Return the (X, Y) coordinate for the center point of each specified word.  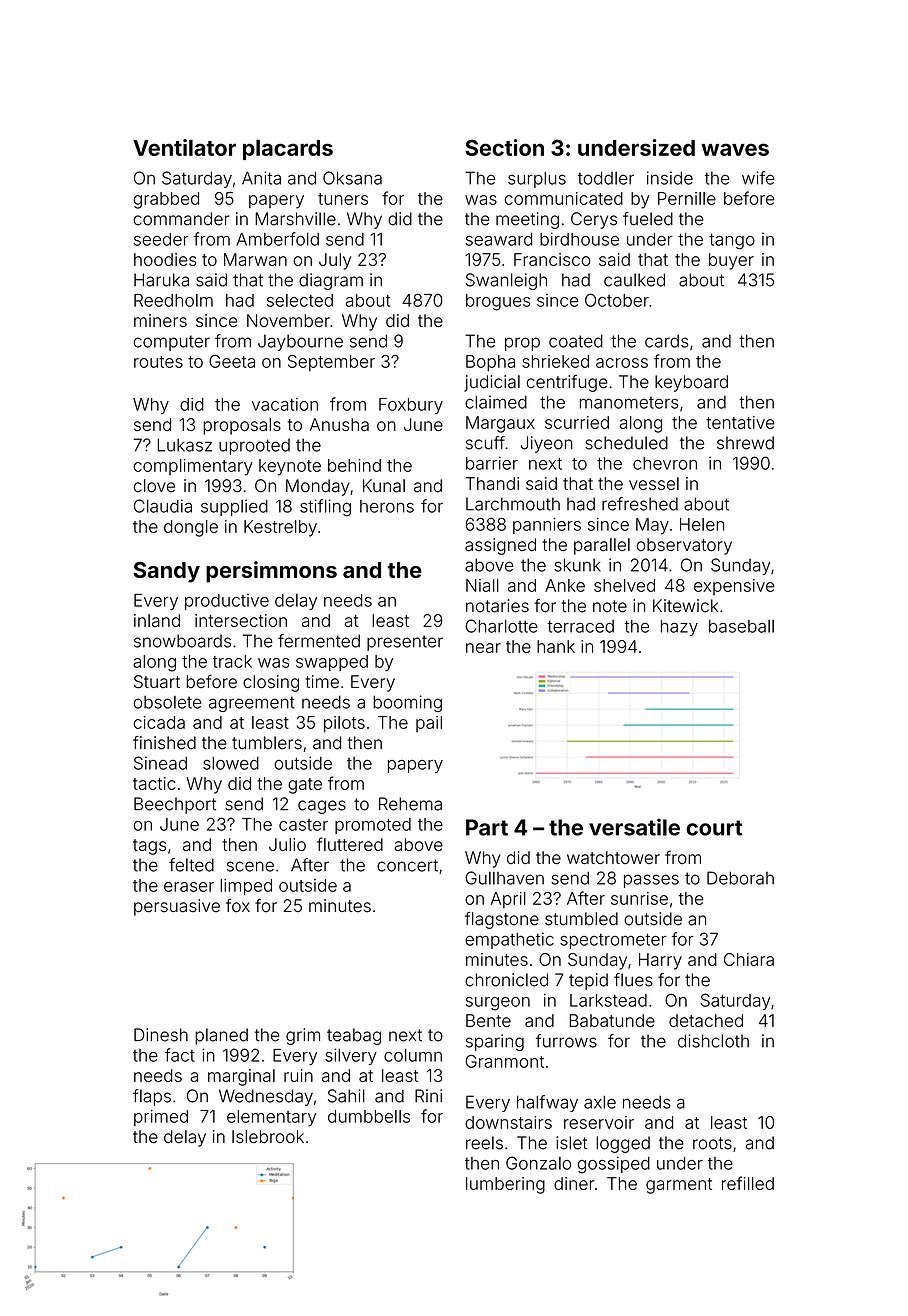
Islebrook (268, 1136)
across (622, 363)
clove (154, 486)
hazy (679, 628)
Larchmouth (513, 504)
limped (246, 887)
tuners (343, 199)
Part (487, 827)
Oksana (352, 178)
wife (758, 178)
